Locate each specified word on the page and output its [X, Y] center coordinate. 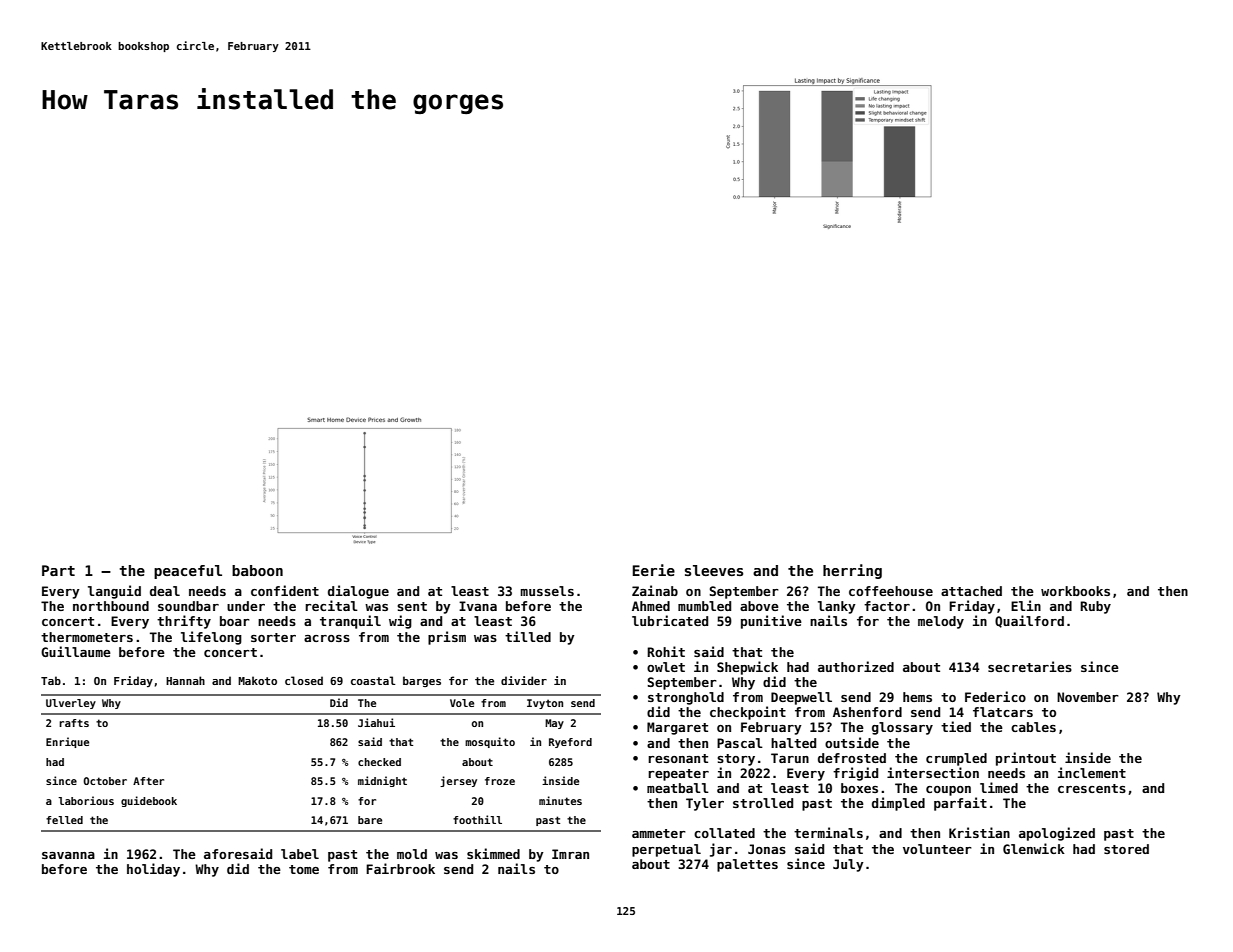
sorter [273, 637]
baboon [257, 570]
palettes [747, 865]
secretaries [1030, 666]
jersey [458, 781]
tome [304, 869]
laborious [86, 800]
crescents [1092, 788]
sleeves [714, 570]
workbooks [1075, 591]
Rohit [666, 651]
